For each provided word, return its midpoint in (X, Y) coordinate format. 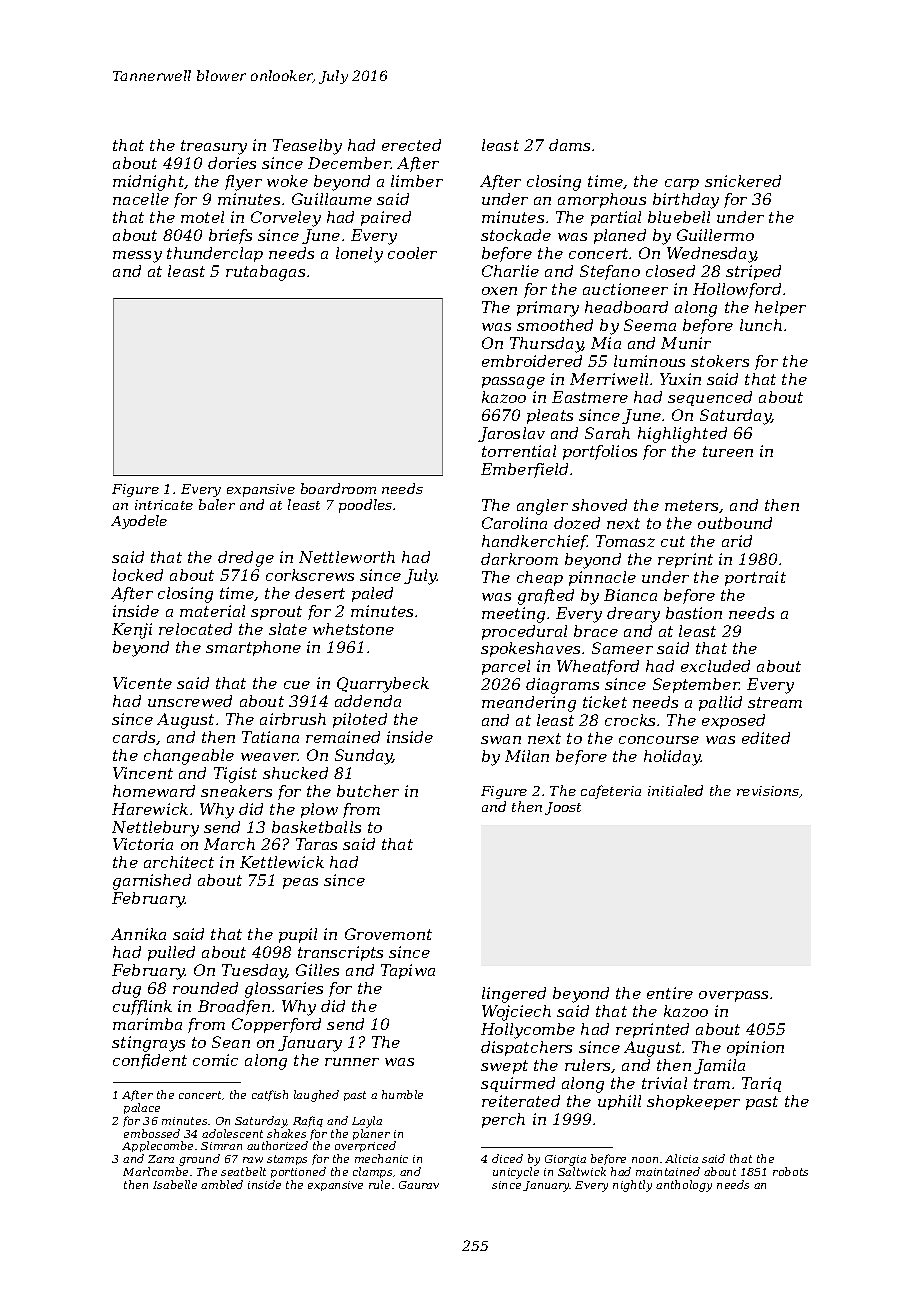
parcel (506, 667)
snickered (743, 181)
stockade (516, 235)
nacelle (141, 199)
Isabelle (175, 1184)
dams (569, 145)
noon (645, 1160)
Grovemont (388, 934)
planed (620, 236)
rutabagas (265, 273)
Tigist (235, 775)
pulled (171, 953)
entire (670, 993)
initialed (675, 790)
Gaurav (419, 1185)
